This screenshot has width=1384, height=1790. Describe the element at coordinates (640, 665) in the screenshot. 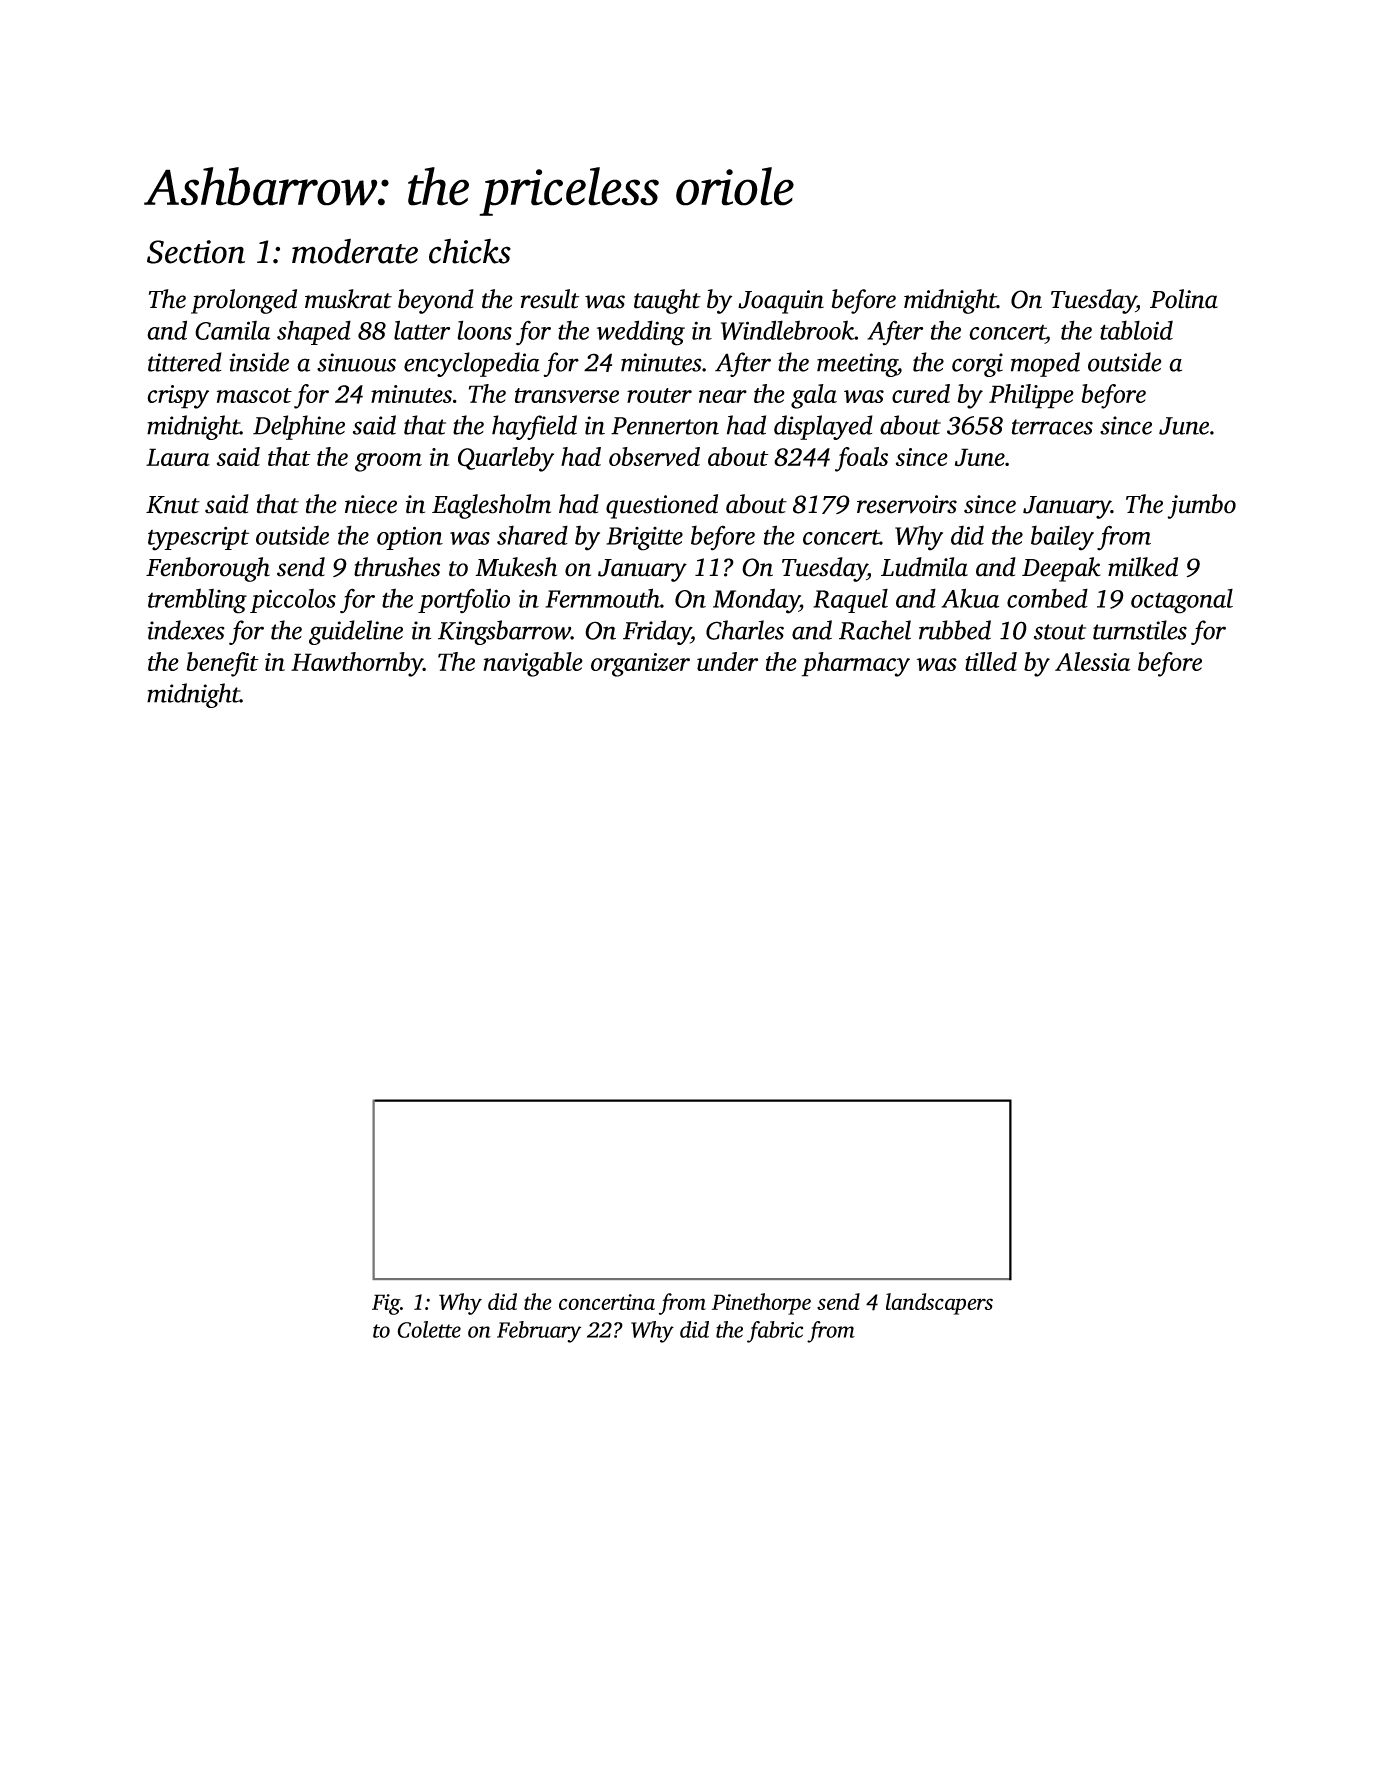

I see `organizer` at that location.
